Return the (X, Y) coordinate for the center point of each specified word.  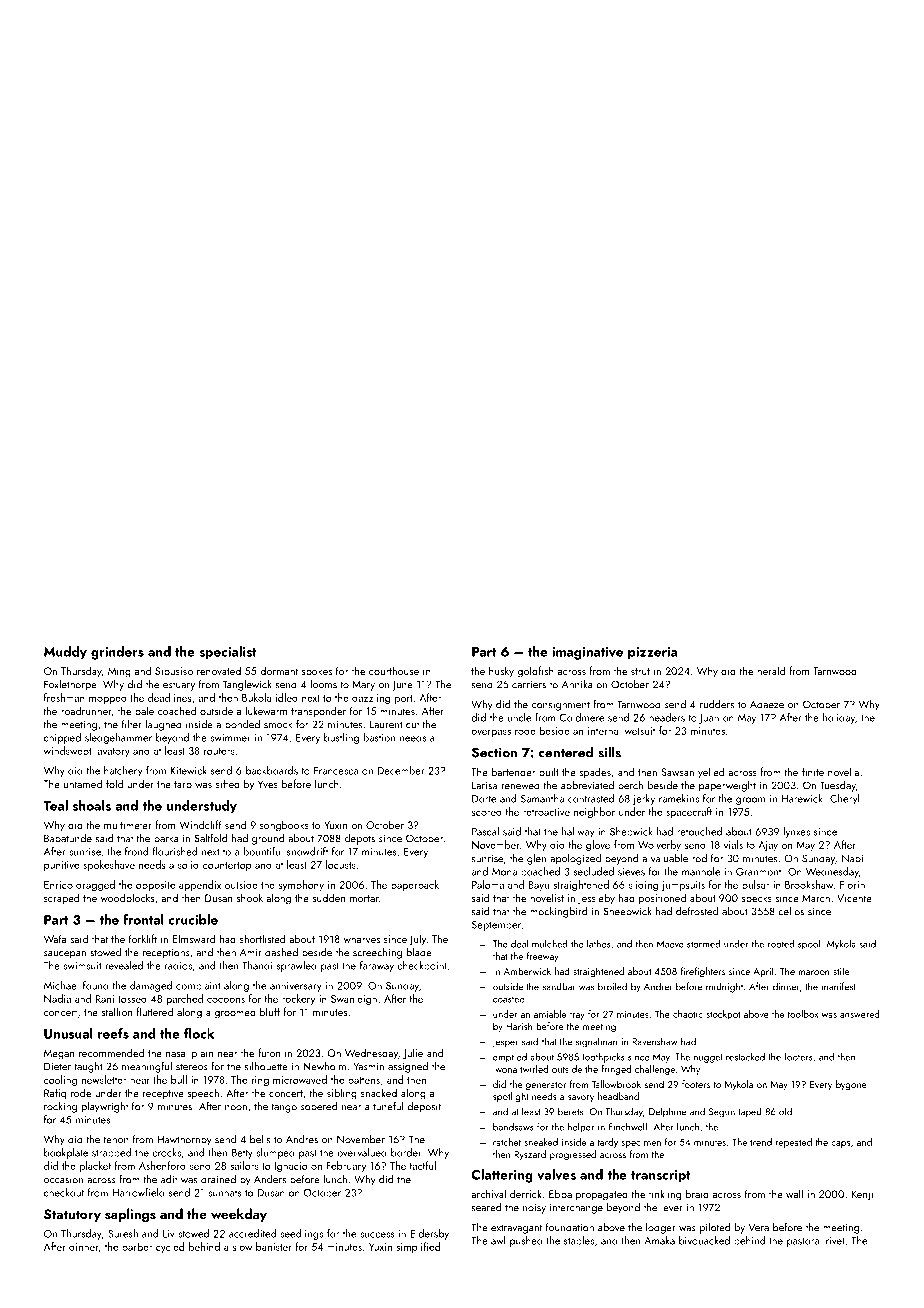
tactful (422, 1165)
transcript (661, 1176)
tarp (183, 785)
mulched (550, 944)
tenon (116, 1140)
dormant (279, 670)
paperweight (727, 786)
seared (486, 1207)
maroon (814, 972)
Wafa (55, 938)
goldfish (535, 672)
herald (771, 670)
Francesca (336, 771)
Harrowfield (138, 1192)
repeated (793, 1143)
